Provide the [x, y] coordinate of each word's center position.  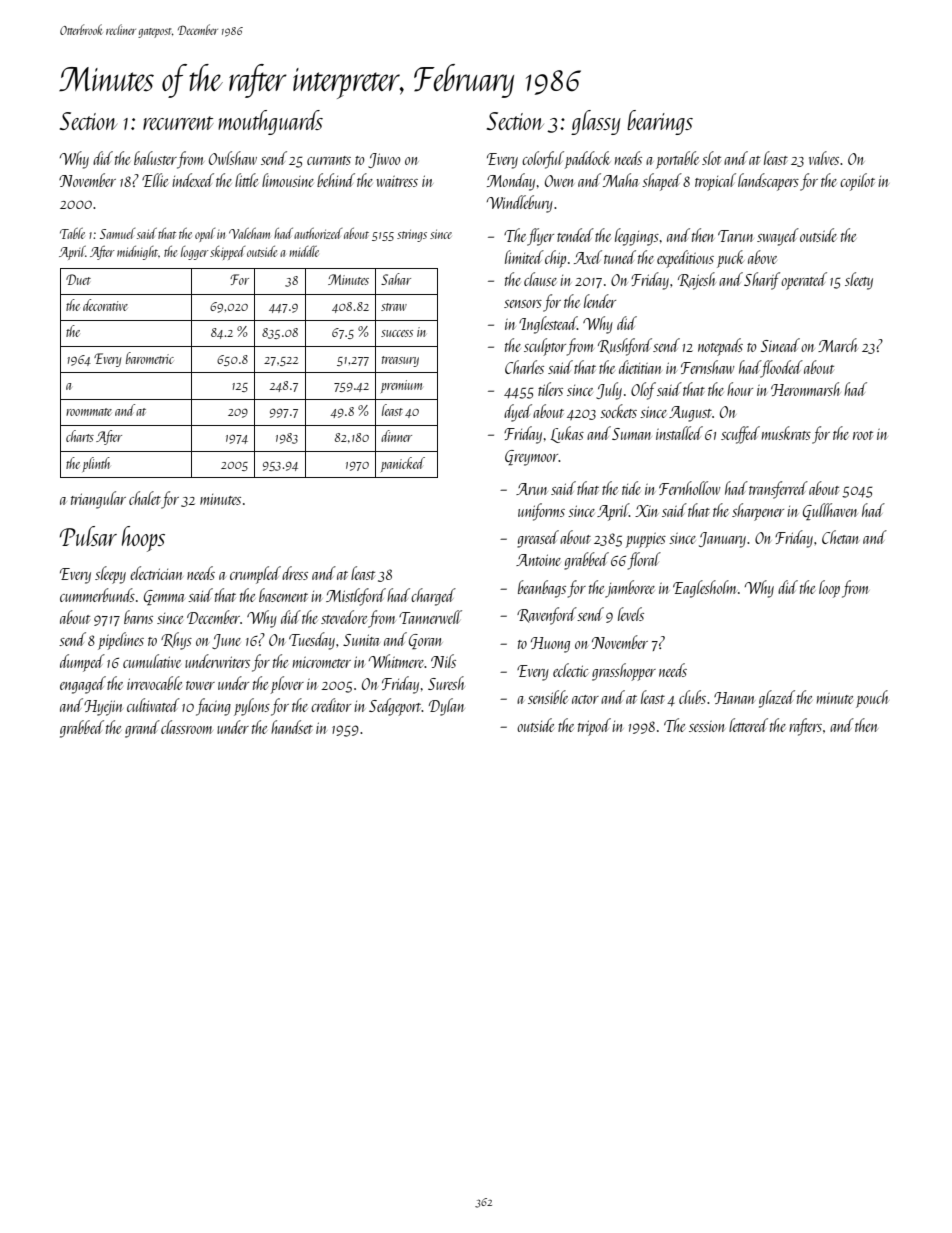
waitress [397, 181]
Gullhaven [830, 511]
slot [711, 158]
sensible [548, 697]
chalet [145, 498]
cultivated [153, 705]
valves [824, 158]
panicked [403, 464]
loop [829, 589]
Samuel [117, 233]
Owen [559, 181]
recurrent [178, 123]
